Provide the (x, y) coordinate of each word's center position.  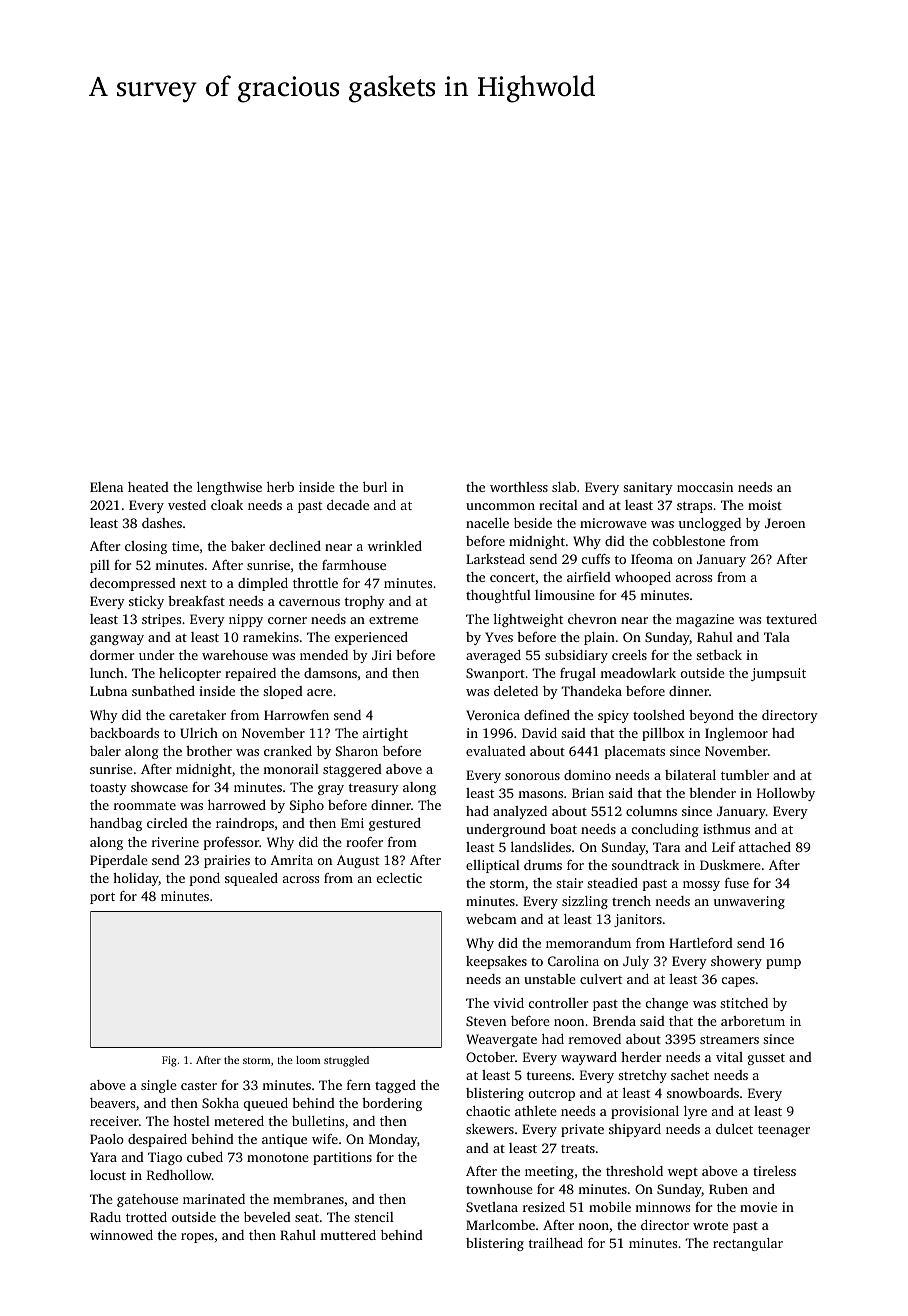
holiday (136, 879)
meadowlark (638, 673)
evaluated (496, 751)
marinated (214, 1199)
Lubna (108, 691)
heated (148, 487)
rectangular (748, 1244)
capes (738, 982)
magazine (705, 620)
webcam (491, 919)
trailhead (556, 1243)
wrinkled (395, 546)
